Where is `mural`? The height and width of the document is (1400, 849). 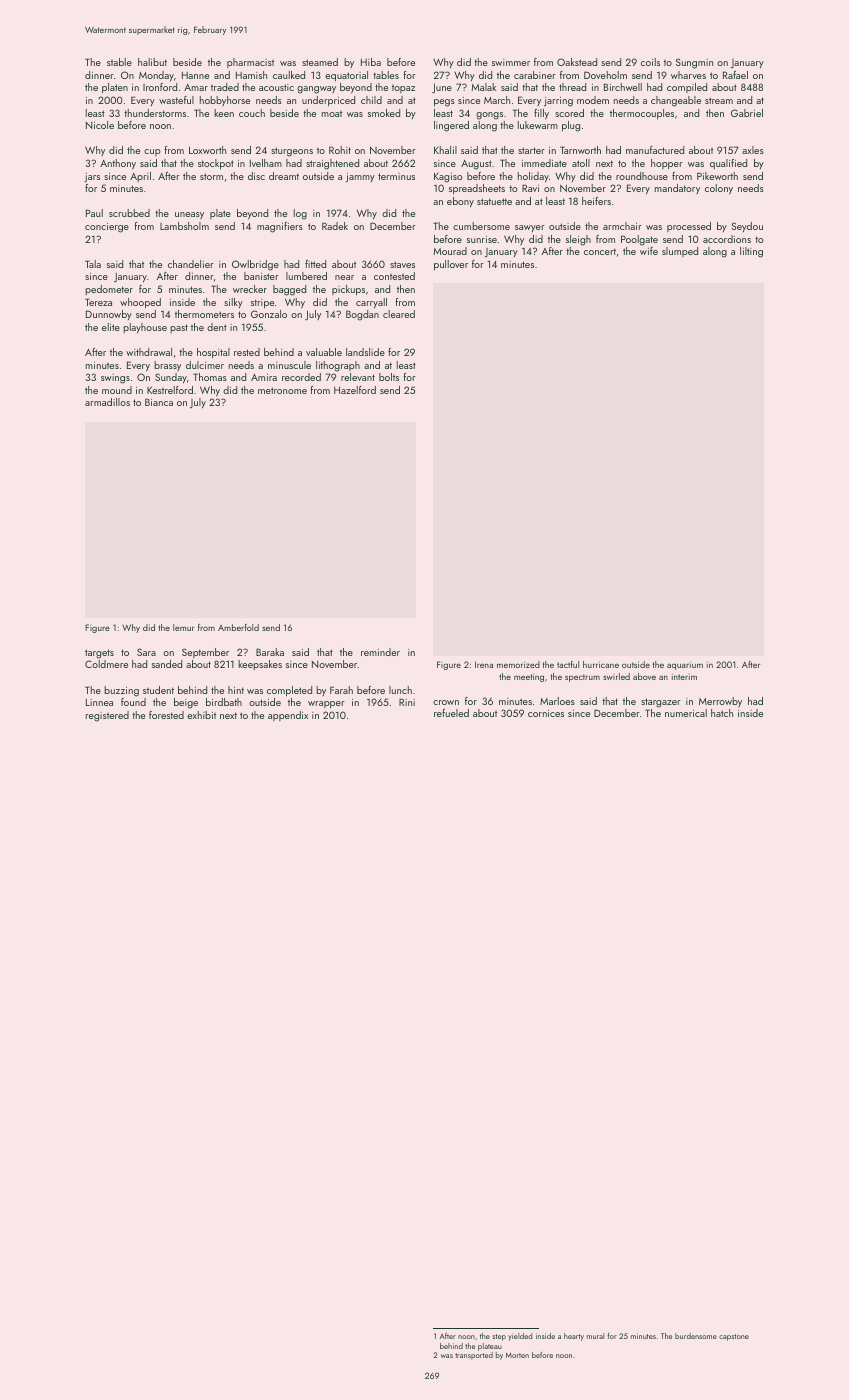 mural is located at coordinates (595, 1336).
